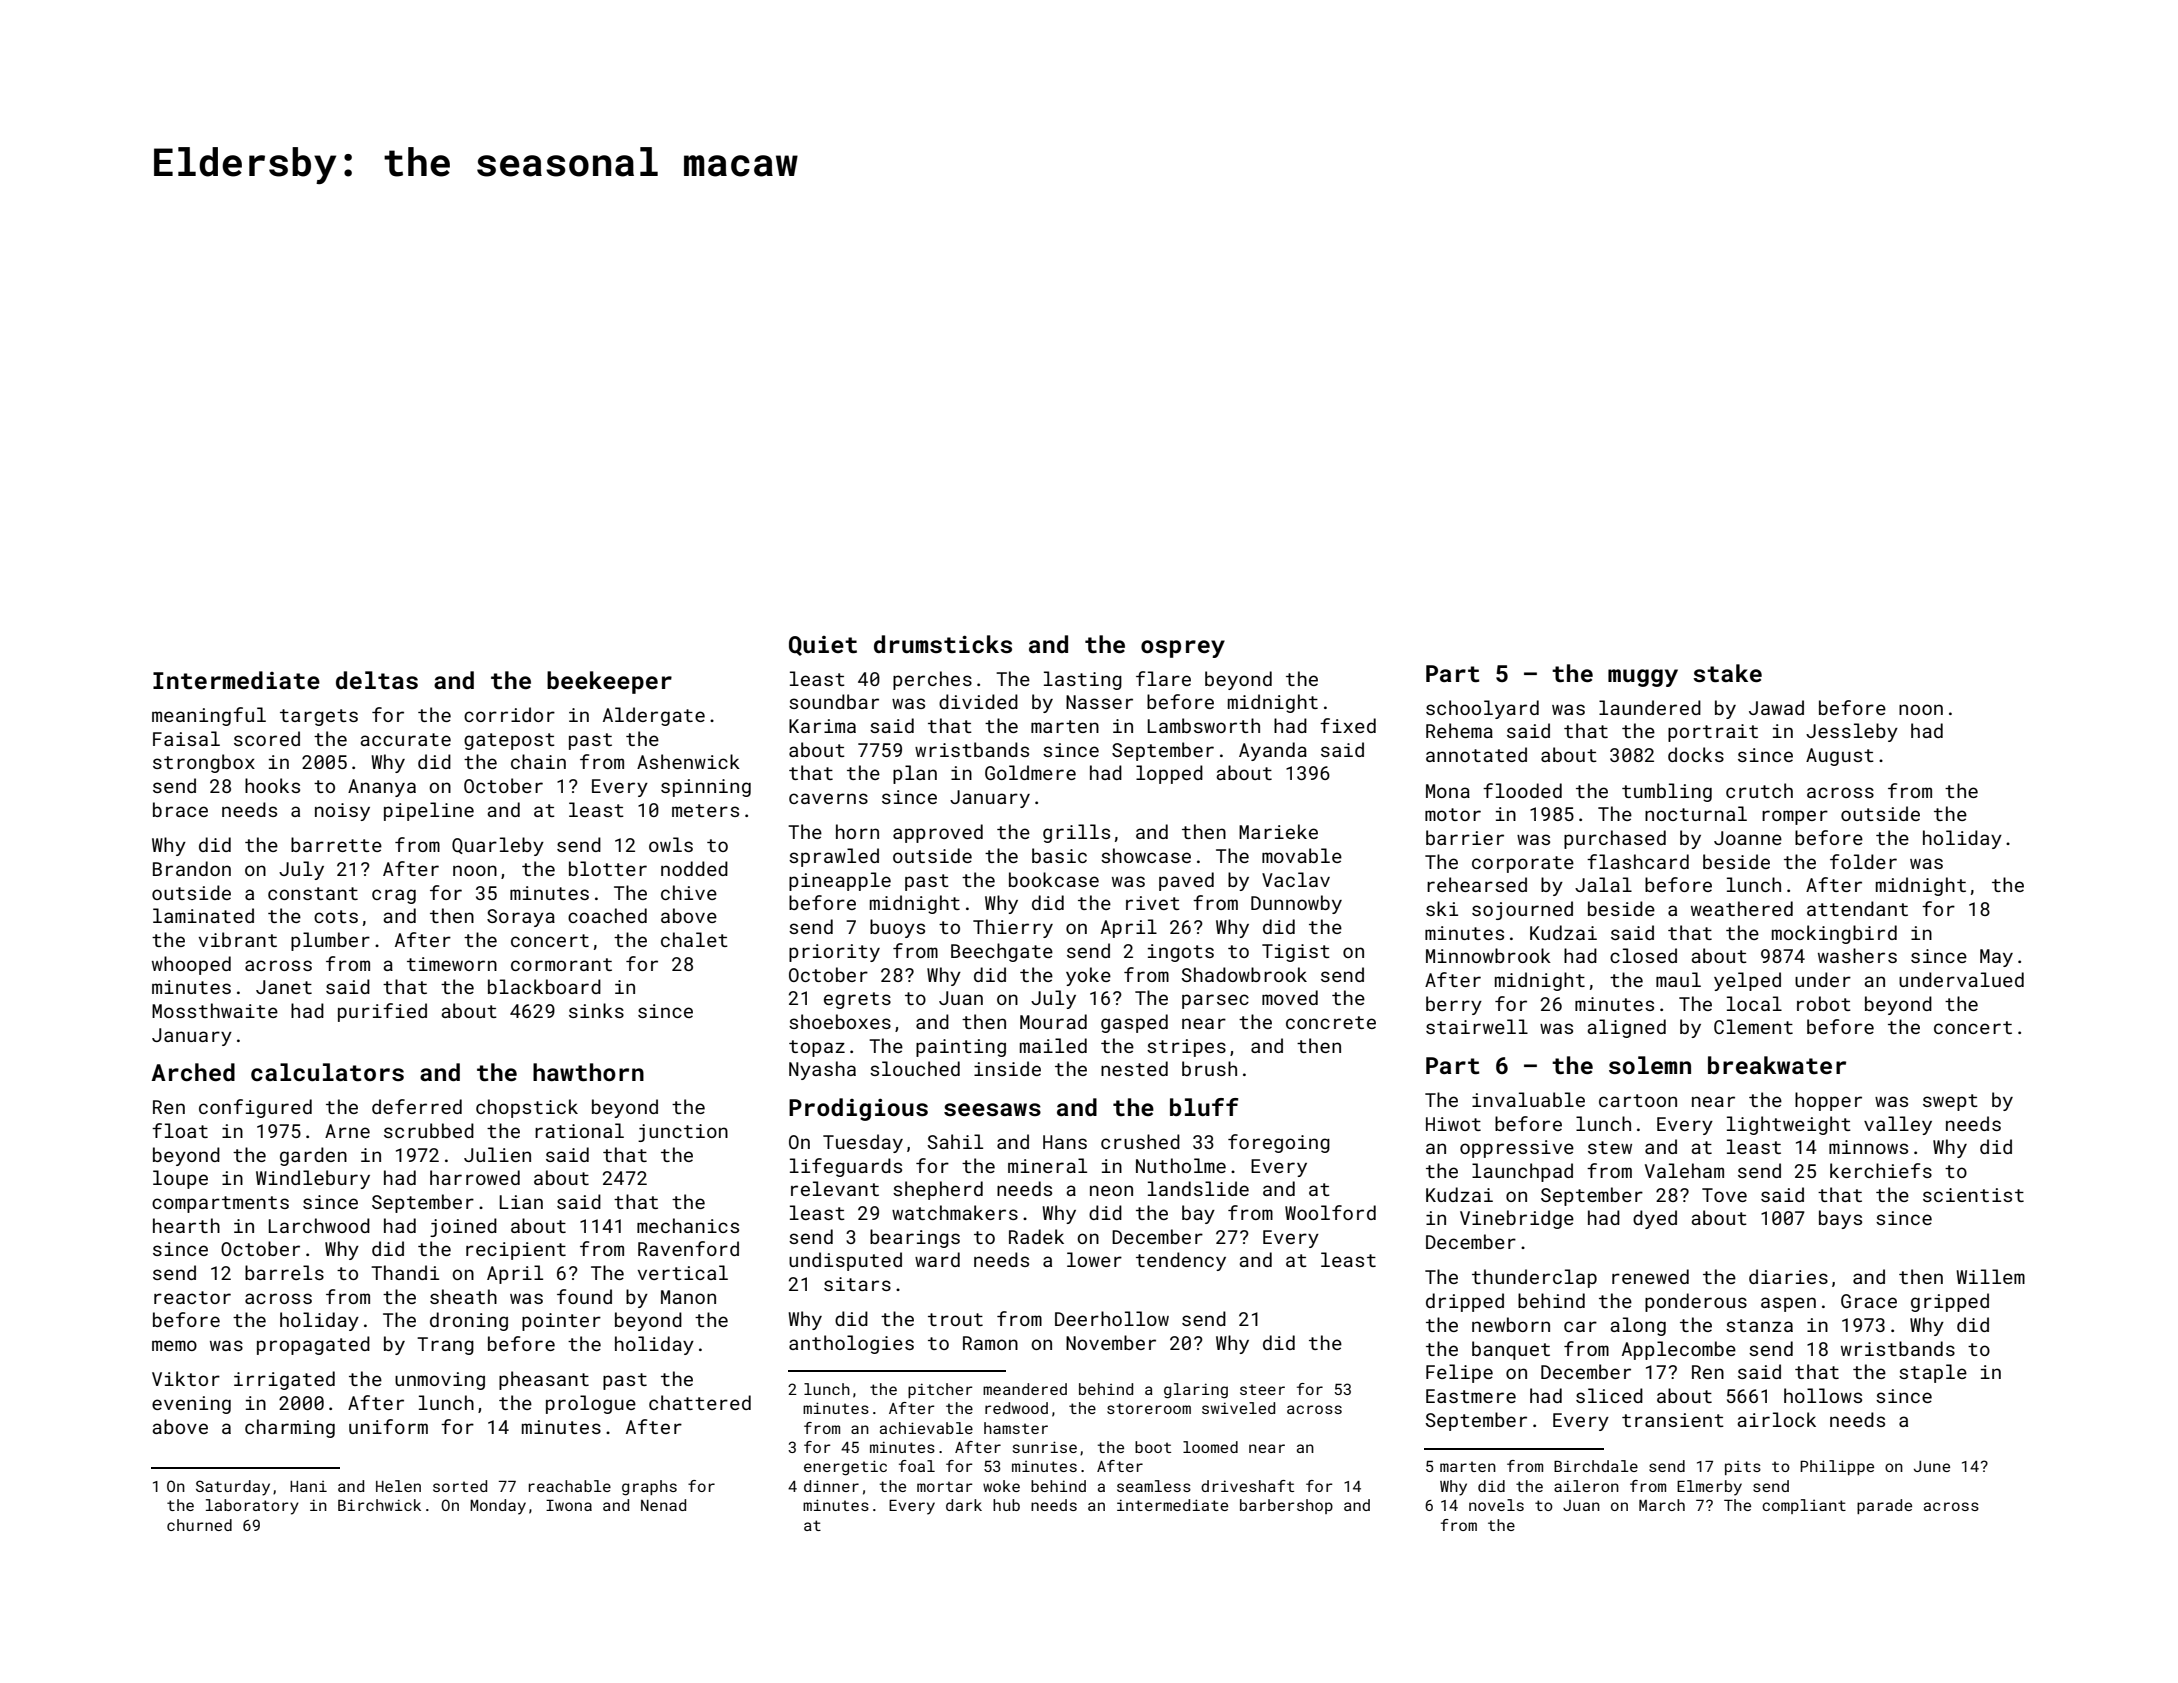 This page has height=1683, width=2178. Describe the element at coordinates (1973, 1195) in the page. I see `scientist` at that location.
